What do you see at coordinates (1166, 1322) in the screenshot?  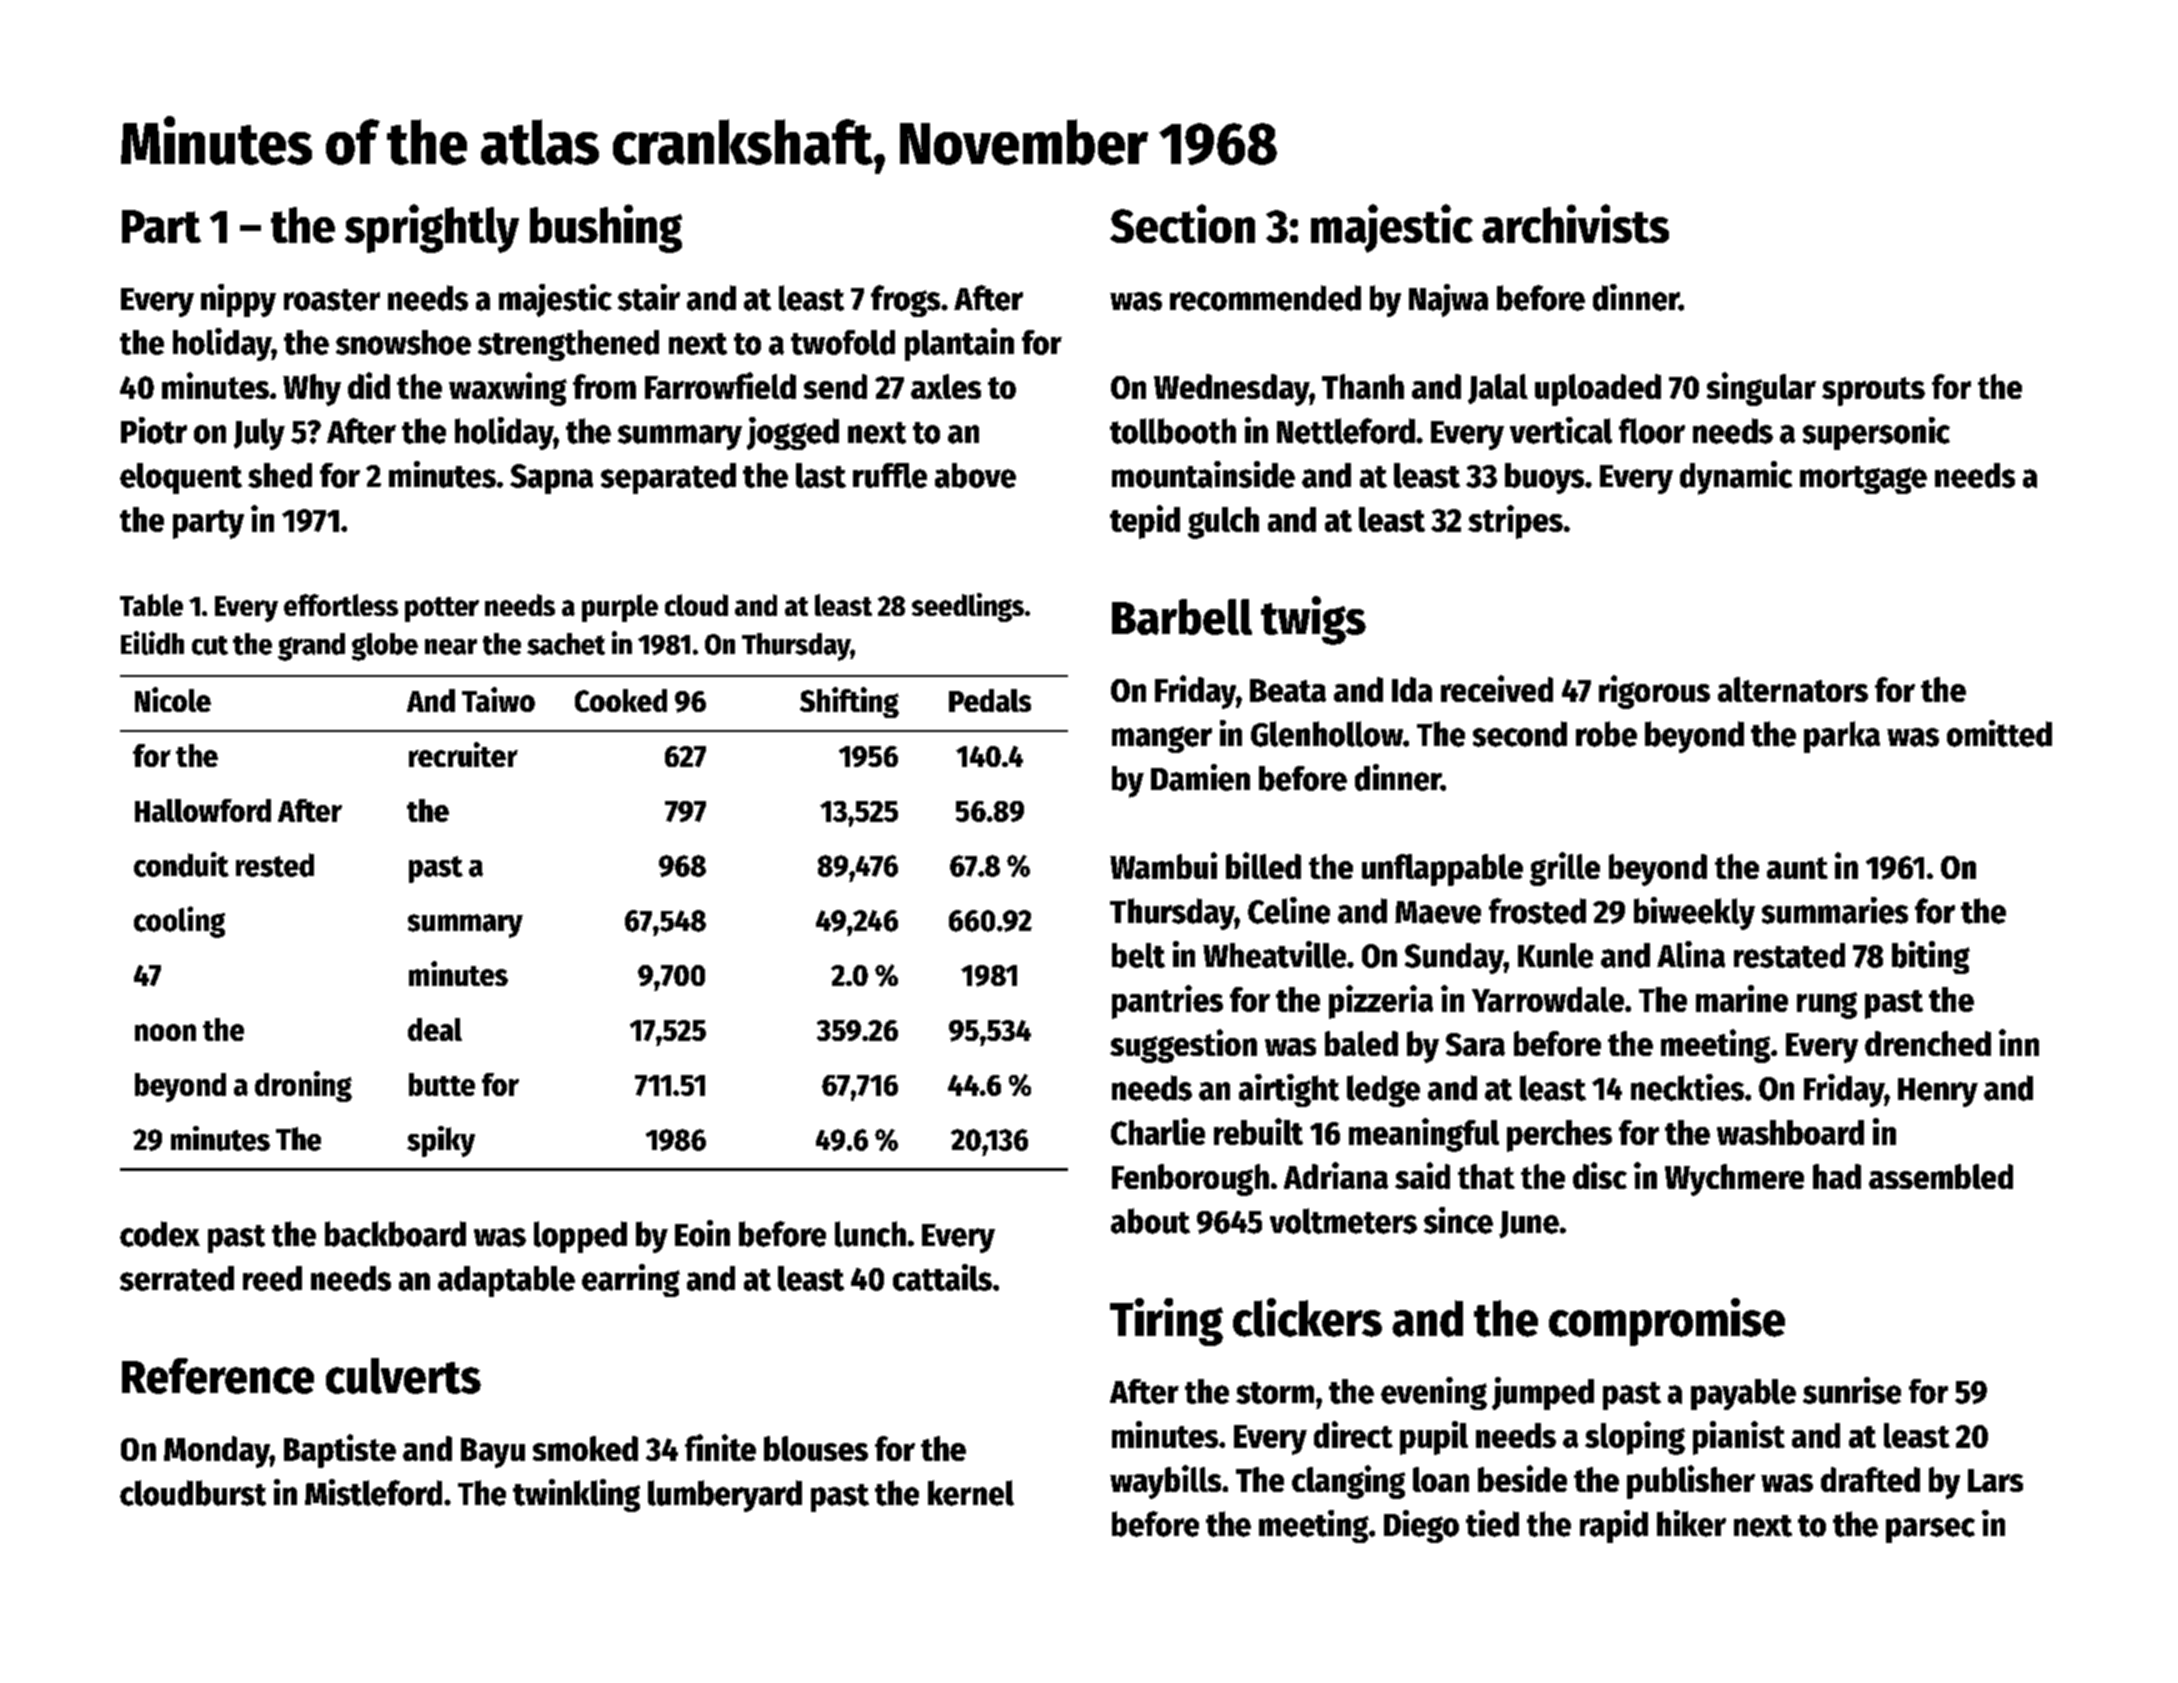 I see `Tiring` at bounding box center [1166, 1322].
